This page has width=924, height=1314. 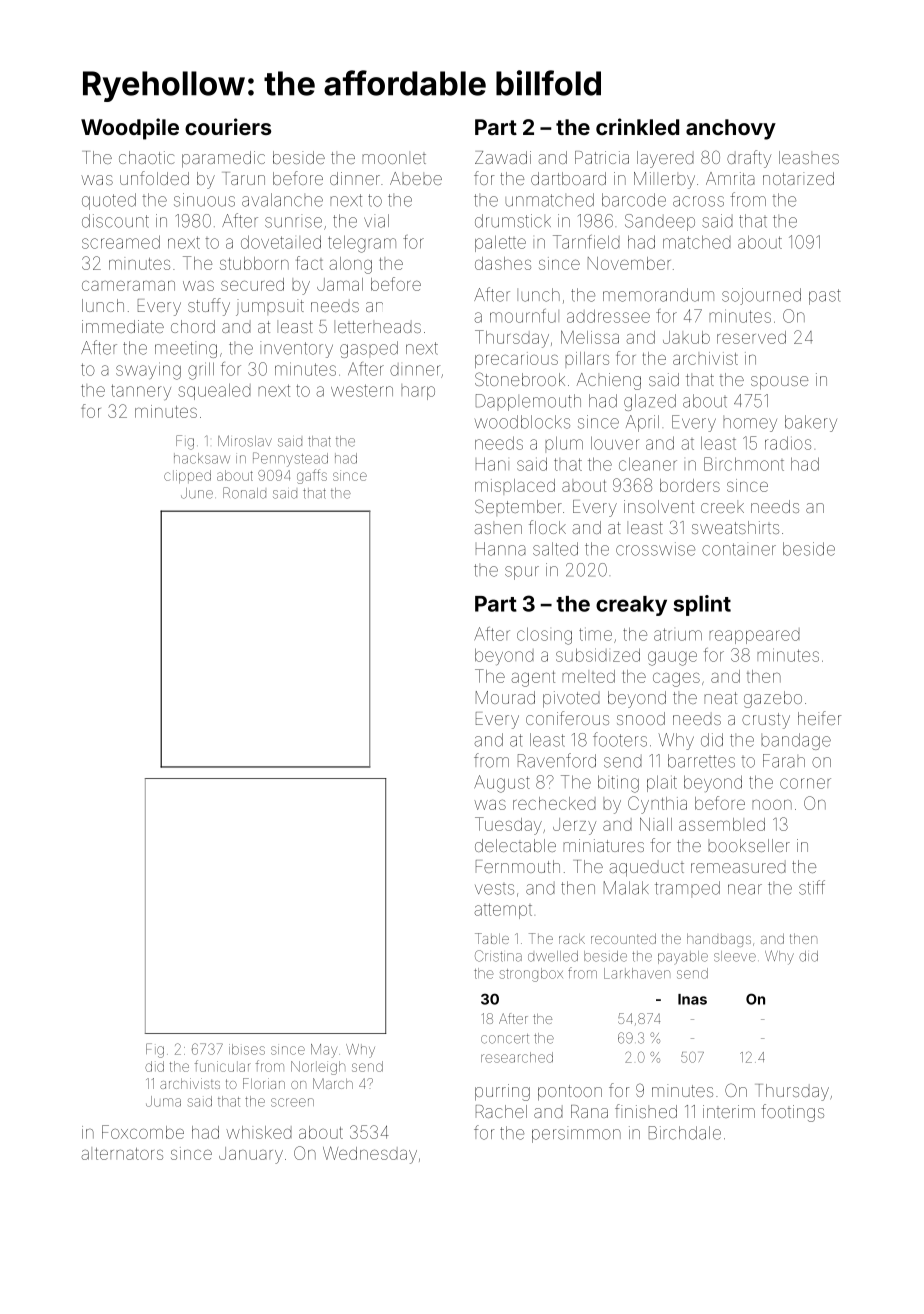 What do you see at coordinates (572, 939) in the page?
I see `rack` at bounding box center [572, 939].
